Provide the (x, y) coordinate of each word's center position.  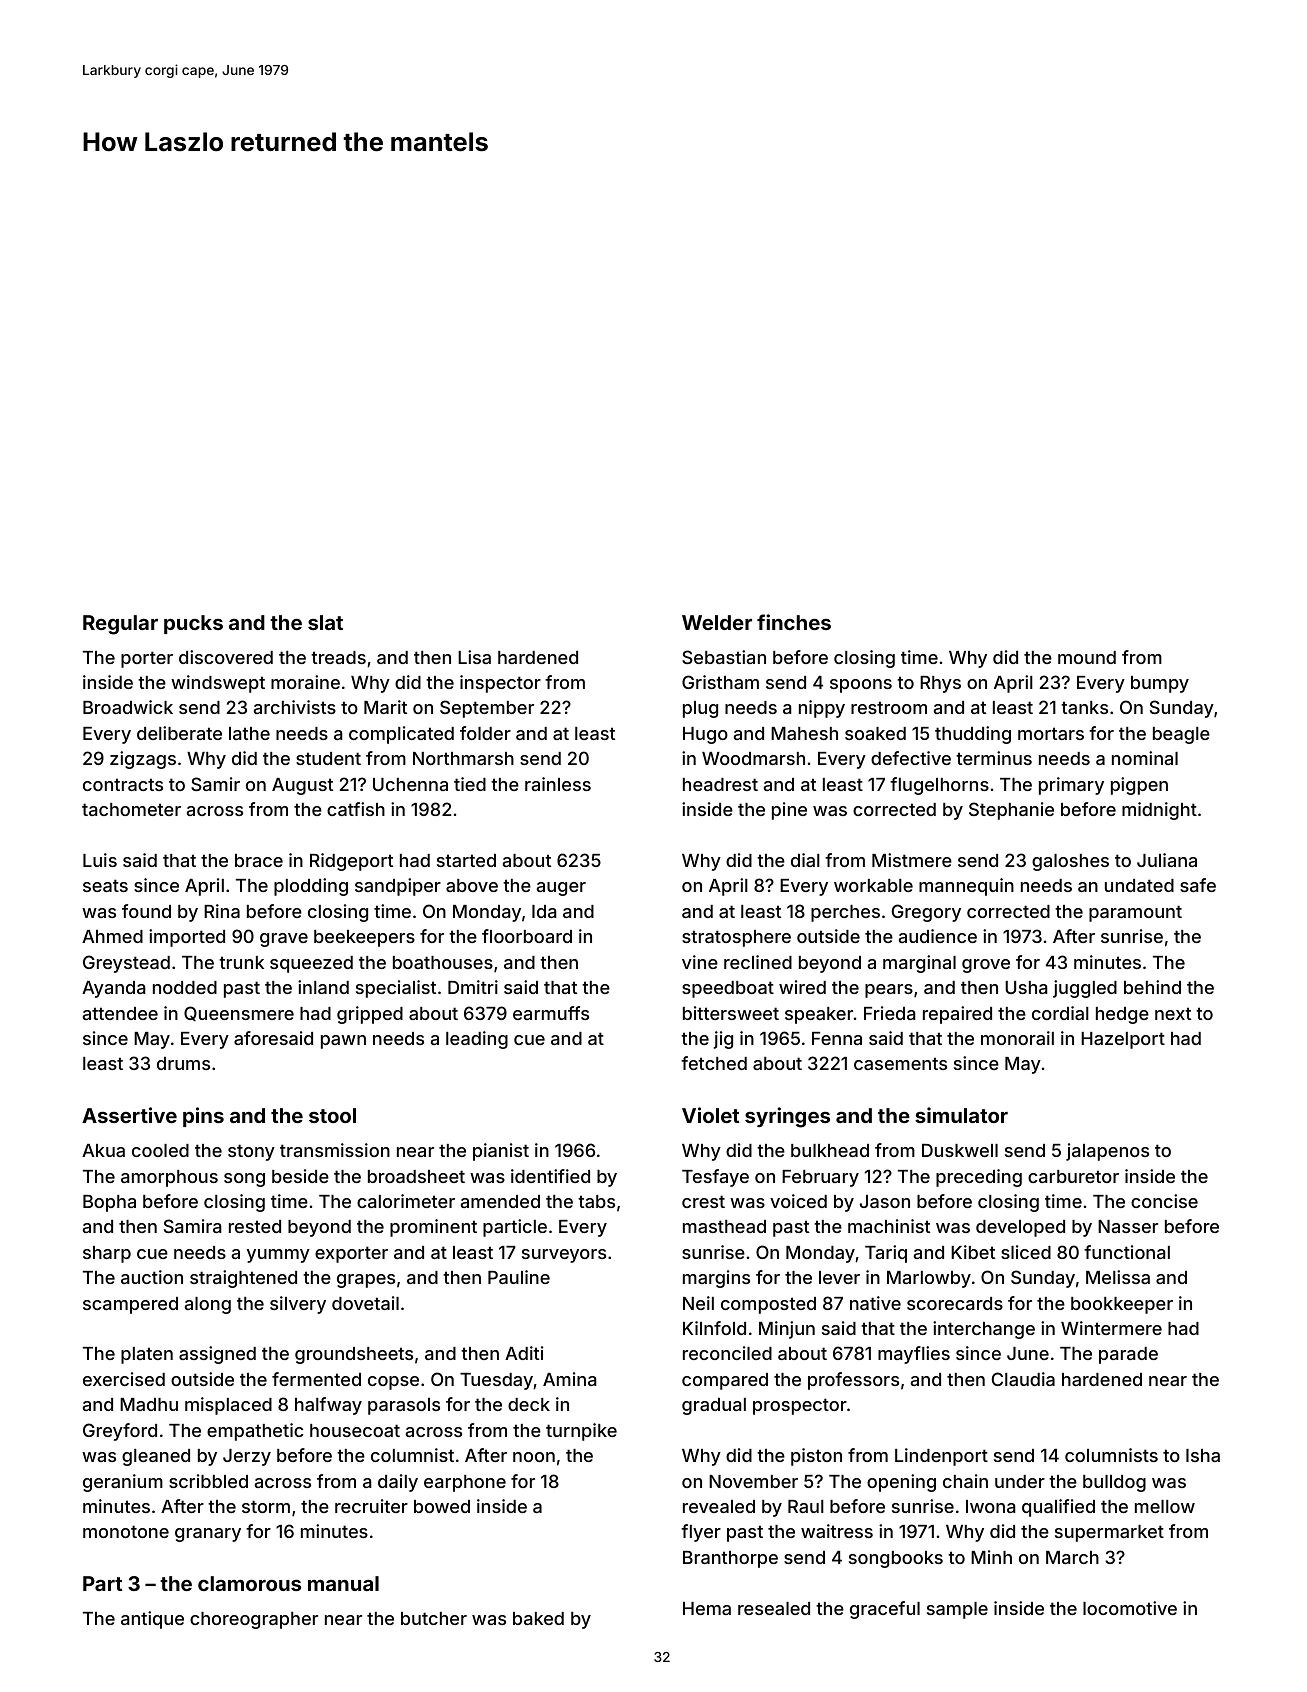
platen (147, 1355)
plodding (311, 887)
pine (789, 811)
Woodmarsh (753, 758)
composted (768, 1305)
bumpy (1160, 684)
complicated (401, 735)
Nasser (1128, 1226)
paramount (1135, 913)
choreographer (254, 1620)
